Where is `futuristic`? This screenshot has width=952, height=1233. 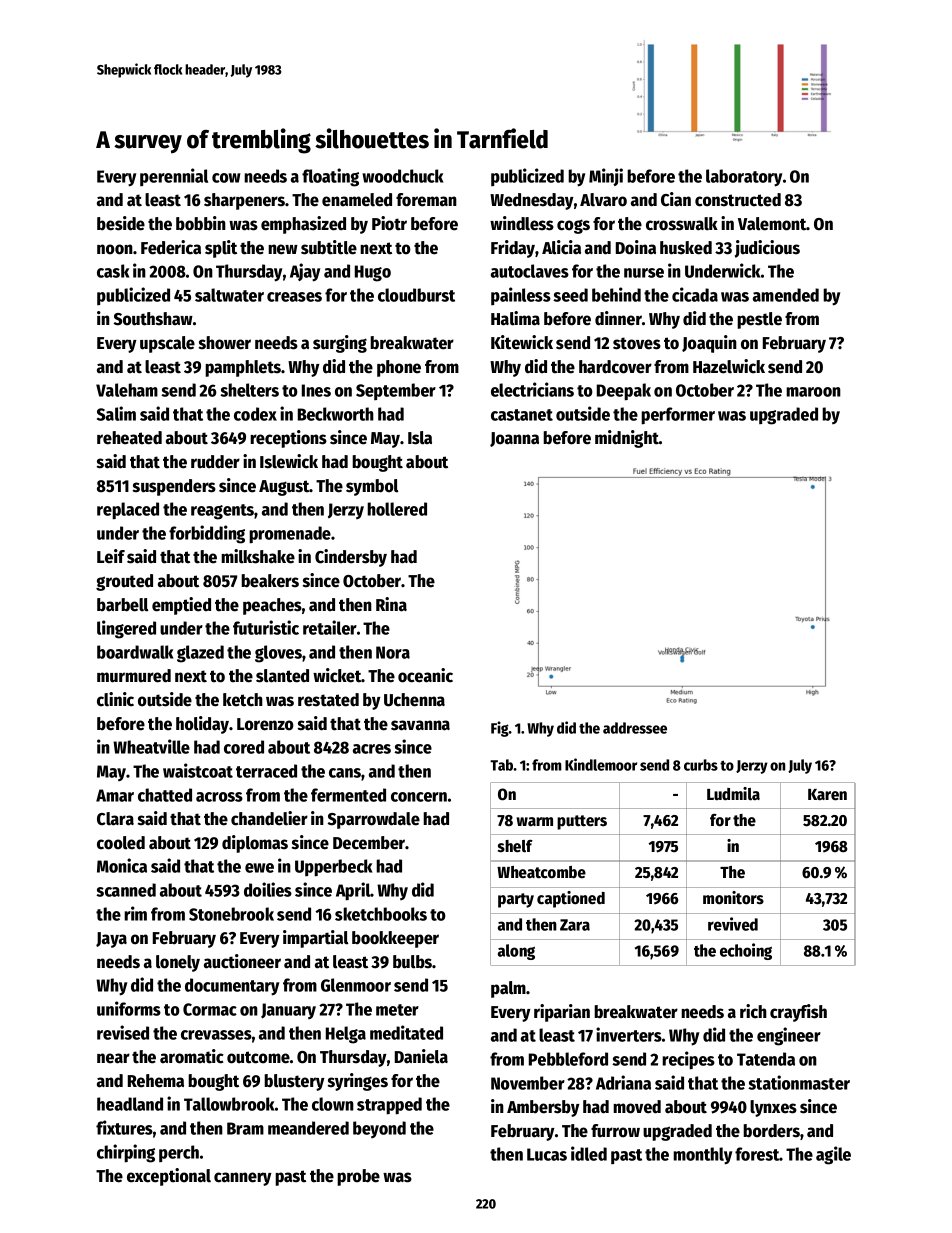 futuristic is located at coordinates (266, 627).
